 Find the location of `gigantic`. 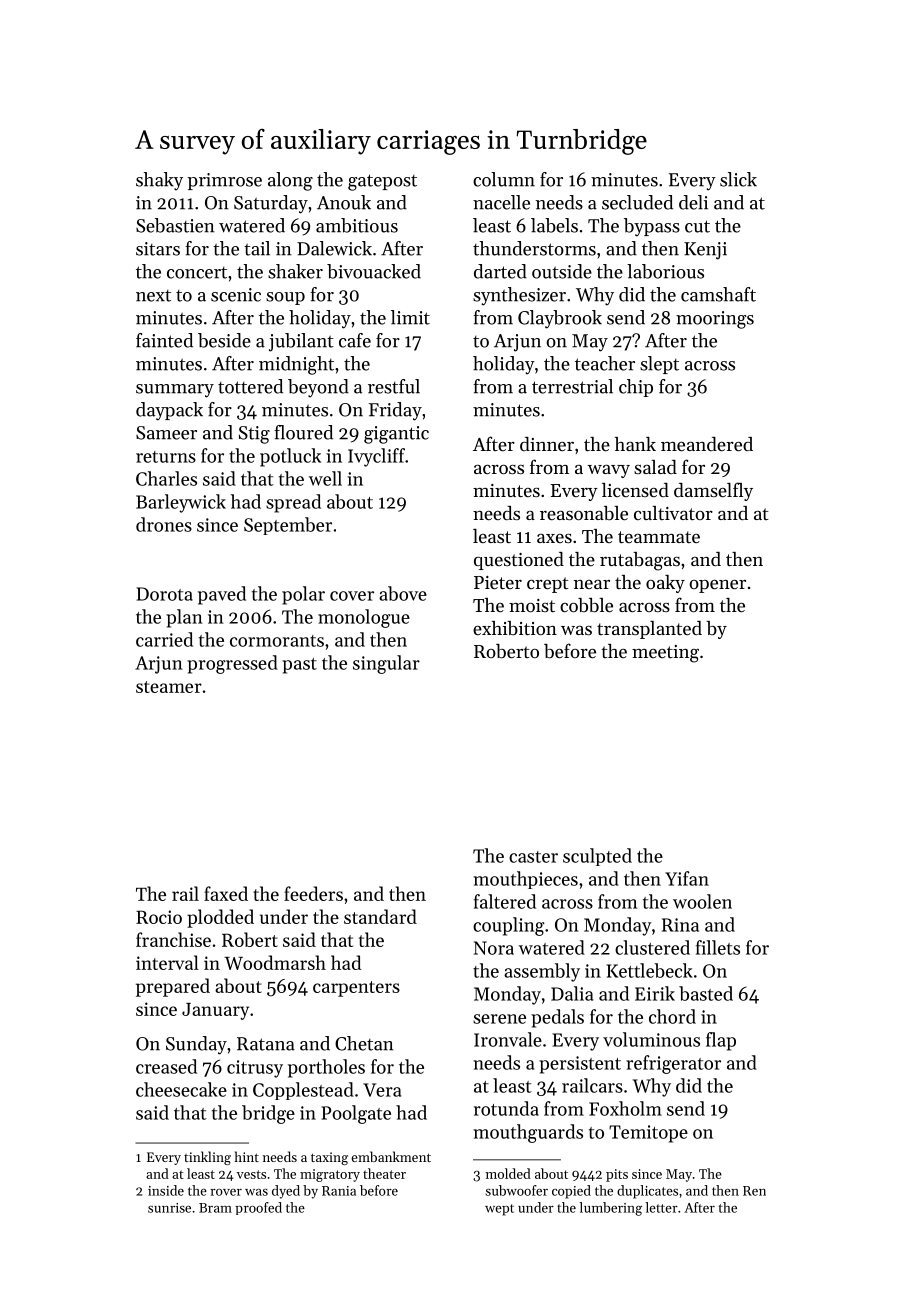

gigantic is located at coordinates (396, 435).
